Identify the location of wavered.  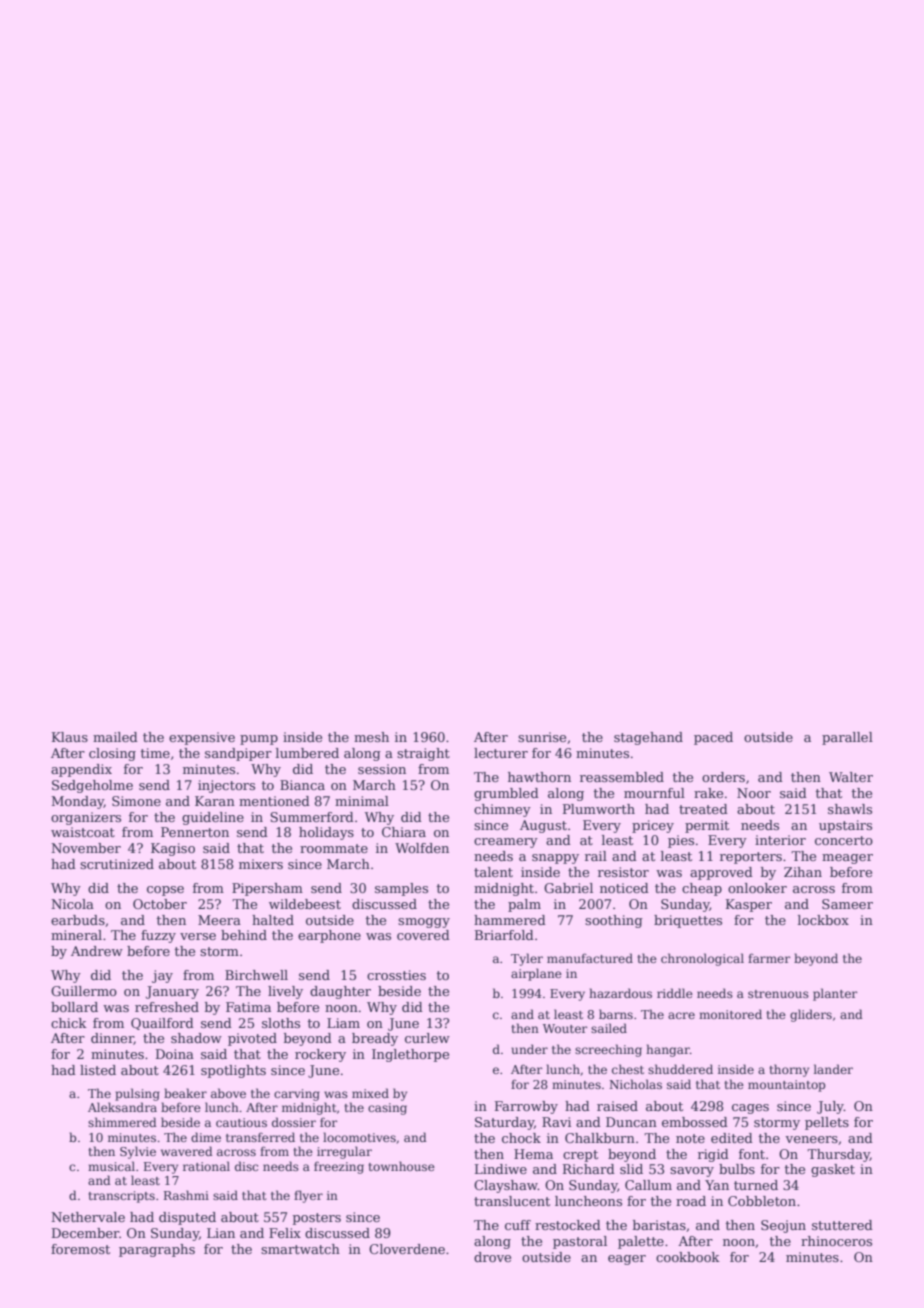
(187, 1151).
